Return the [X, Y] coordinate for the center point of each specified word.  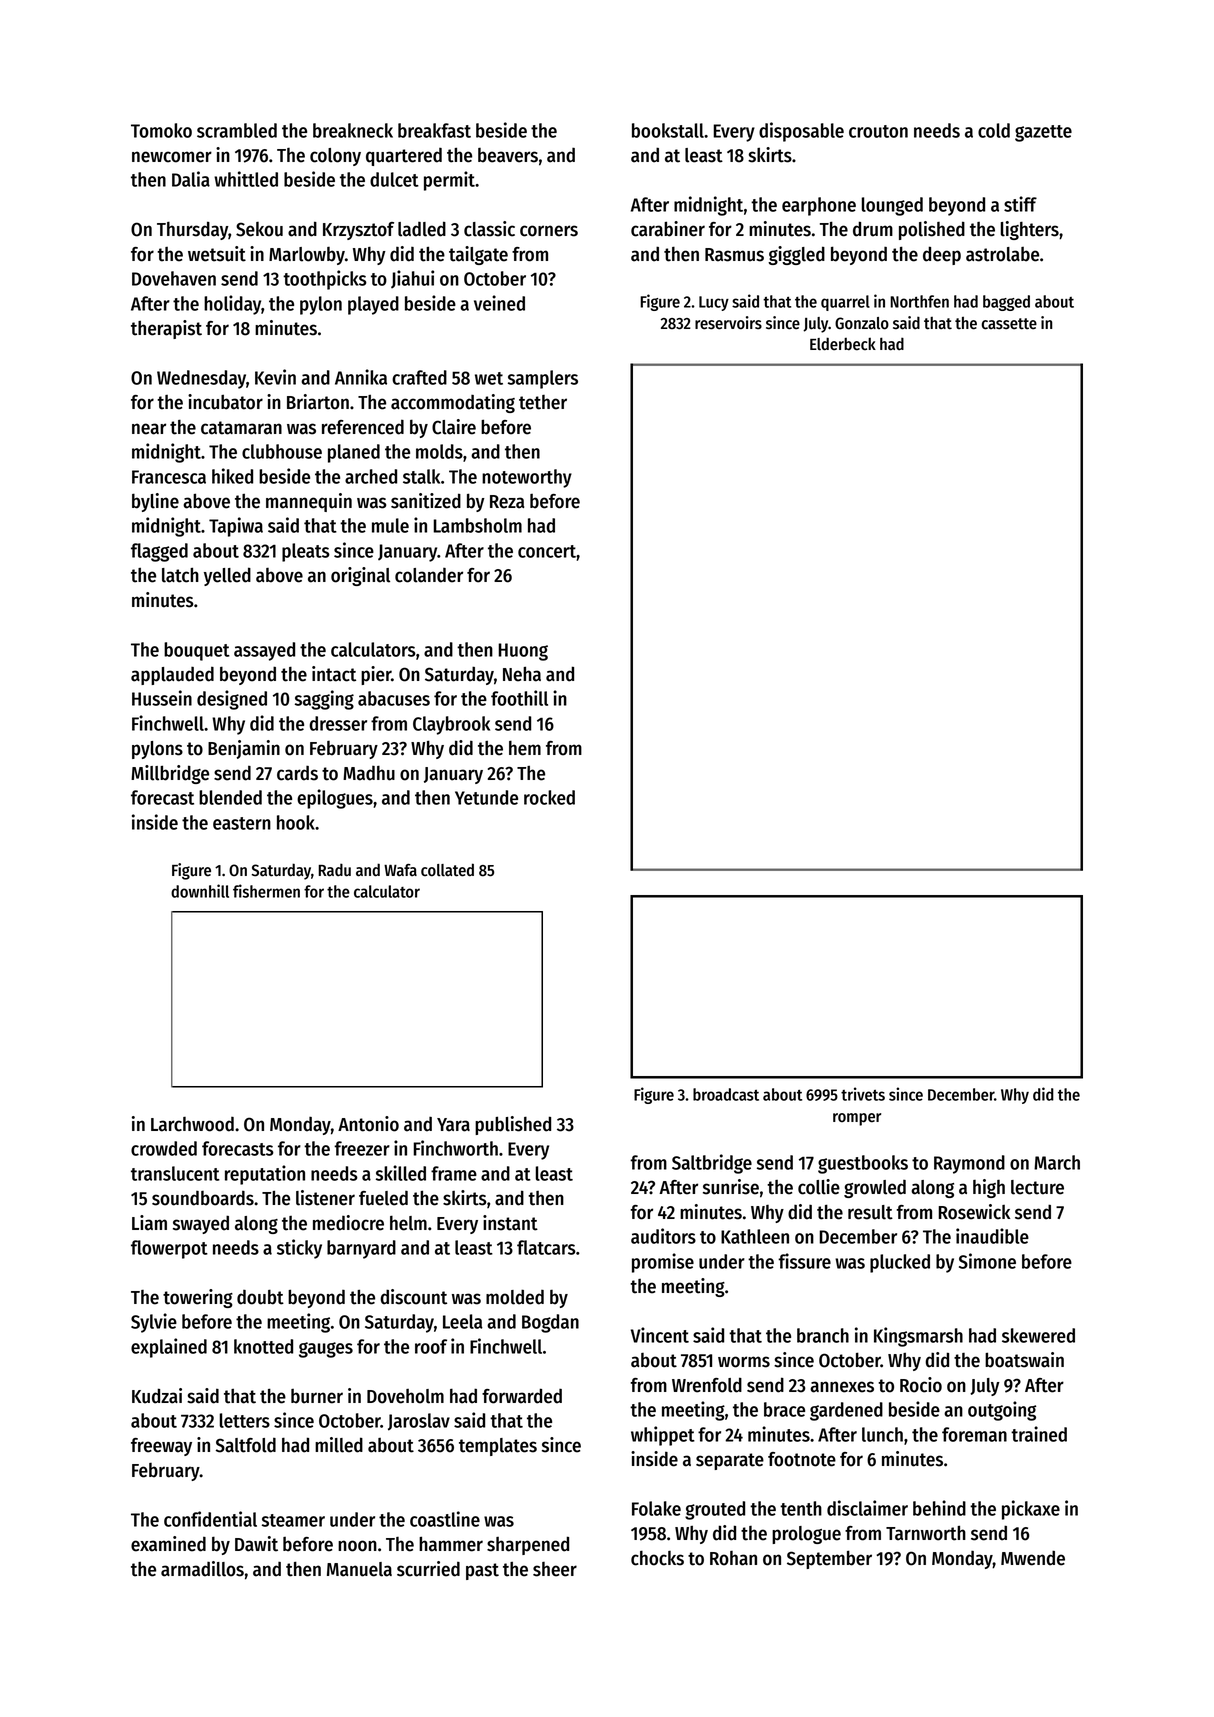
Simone [987, 1261]
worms [744, 1362]
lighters [1030, 230]
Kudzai [157, 1396]
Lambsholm [477, 525]
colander [429, 575]
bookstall [668, 130]
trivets [863, 1094]
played [373, 305]
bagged [1006, 303]
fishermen [266, 891]
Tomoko [161, 130]
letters [244, 1420]
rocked [549, 797]
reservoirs [728, 323]
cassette [1009, 324]
